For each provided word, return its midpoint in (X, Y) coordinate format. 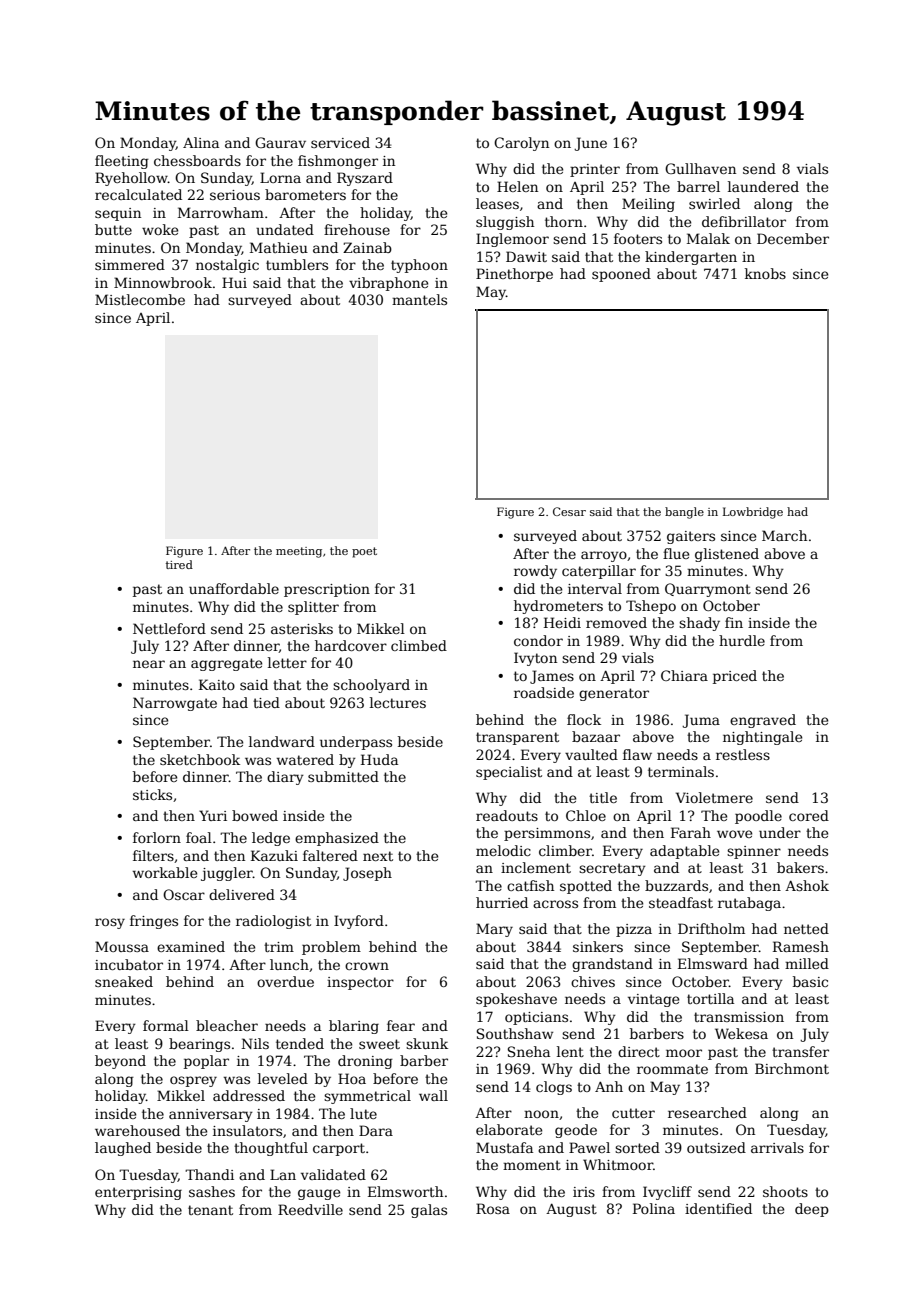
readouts (507, 815)
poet (364, 552)
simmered (130, 264)
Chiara (684, 675)
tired (179, 564)
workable (165, 872)
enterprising (138, 1193)
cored (809, 815)
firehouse (357, 229)
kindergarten (691, 258)
